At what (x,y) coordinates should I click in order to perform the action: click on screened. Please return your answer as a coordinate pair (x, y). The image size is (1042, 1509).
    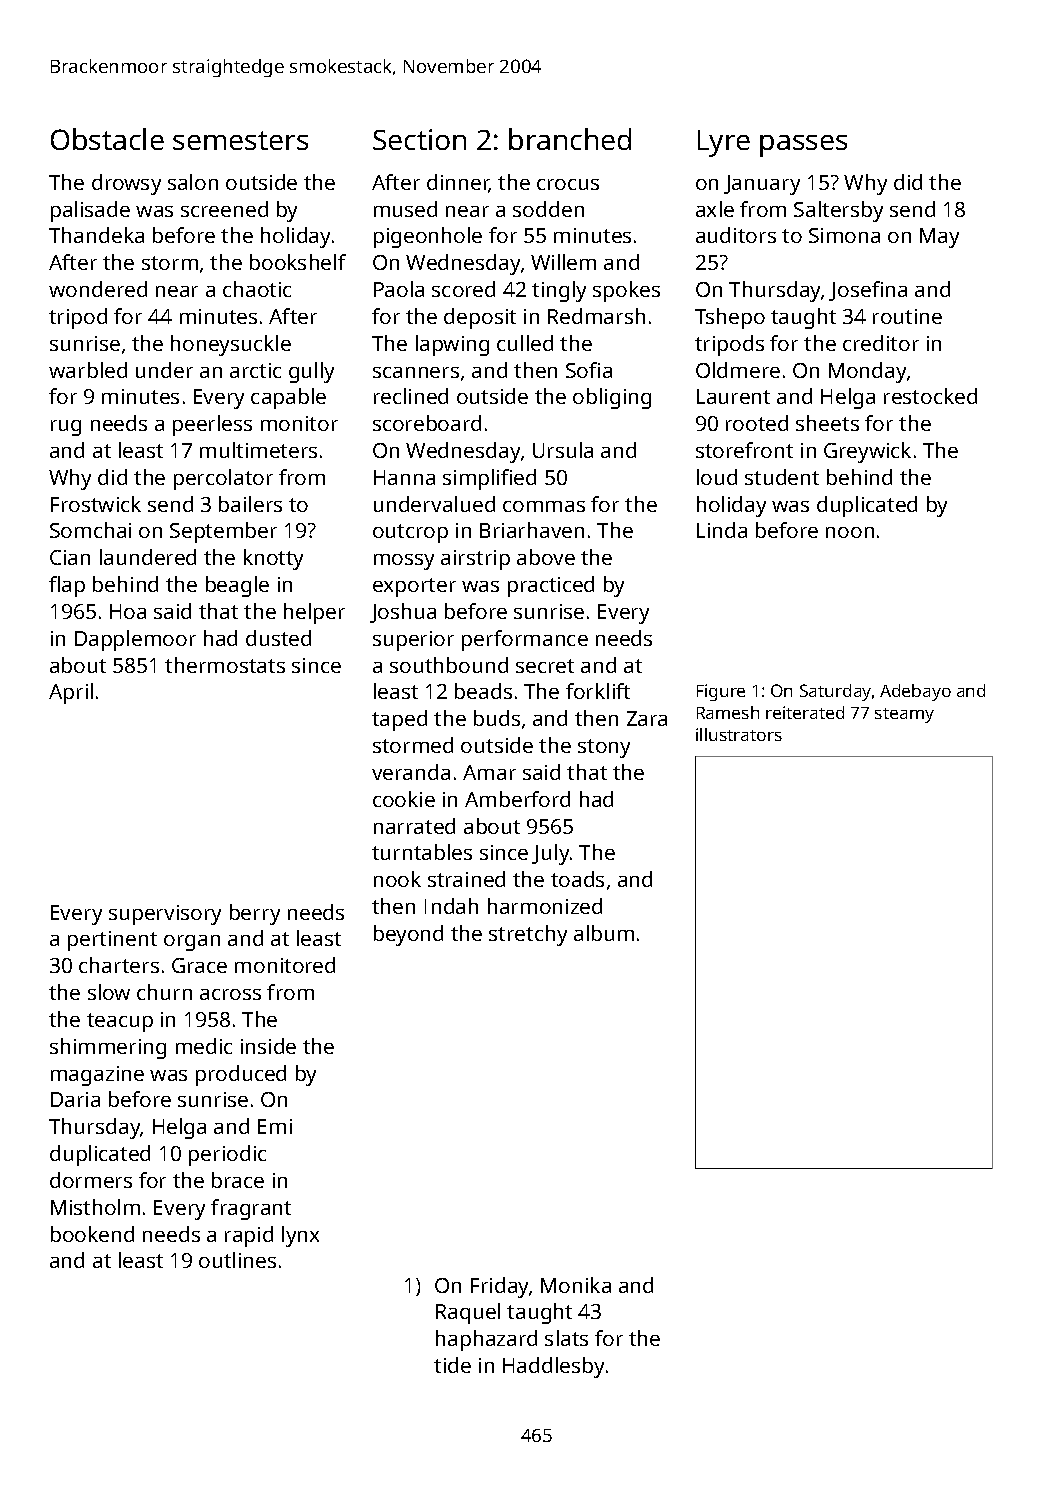
    Looking at the image, I should click on (224, 209).
